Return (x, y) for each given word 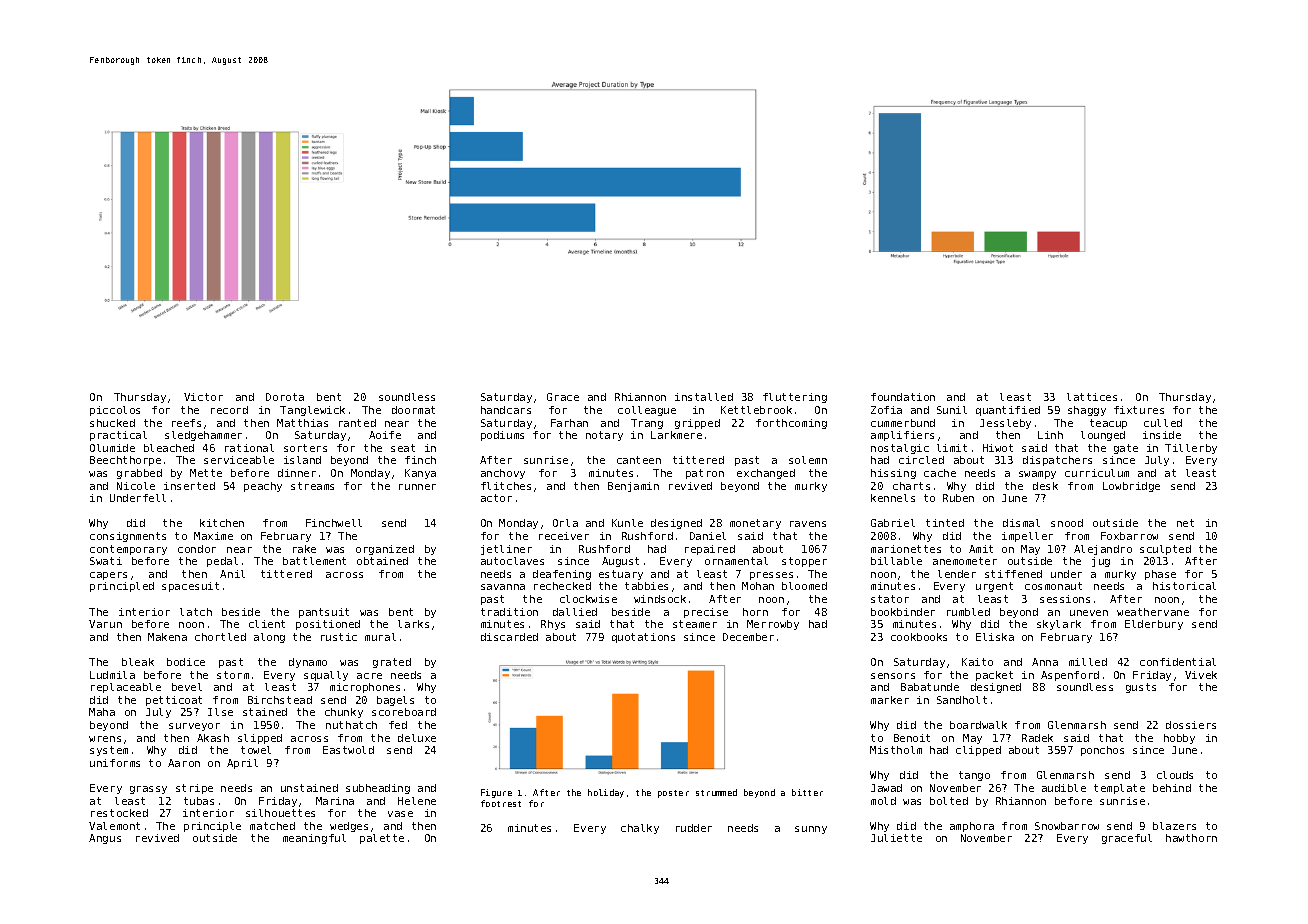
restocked (119, 813)
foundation (903, 397)
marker (890, 700)
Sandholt (962, 700)
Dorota (285, 397)
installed (704, 397)
